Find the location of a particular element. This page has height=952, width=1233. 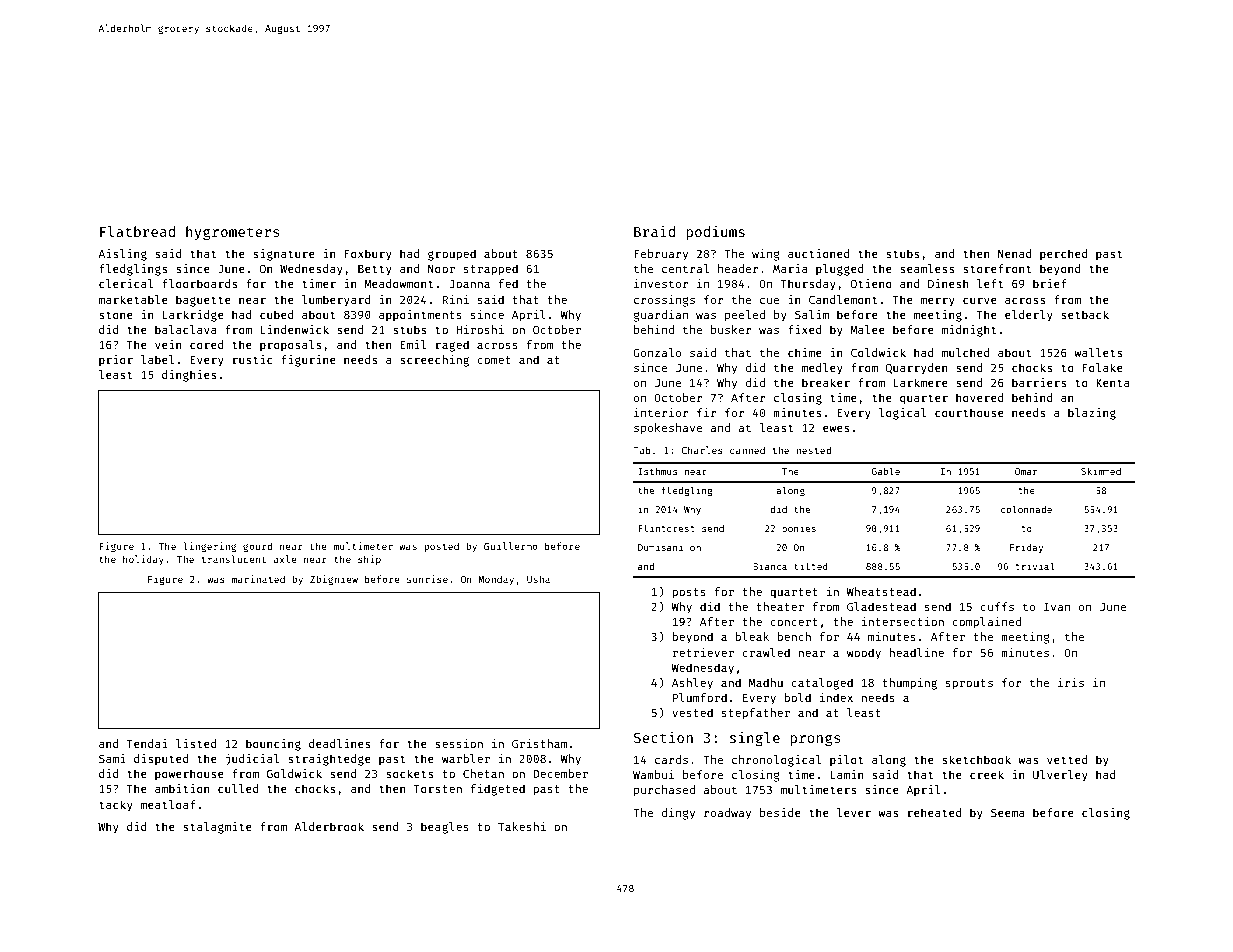

stalagmite is located at coordinates (217, 828).
